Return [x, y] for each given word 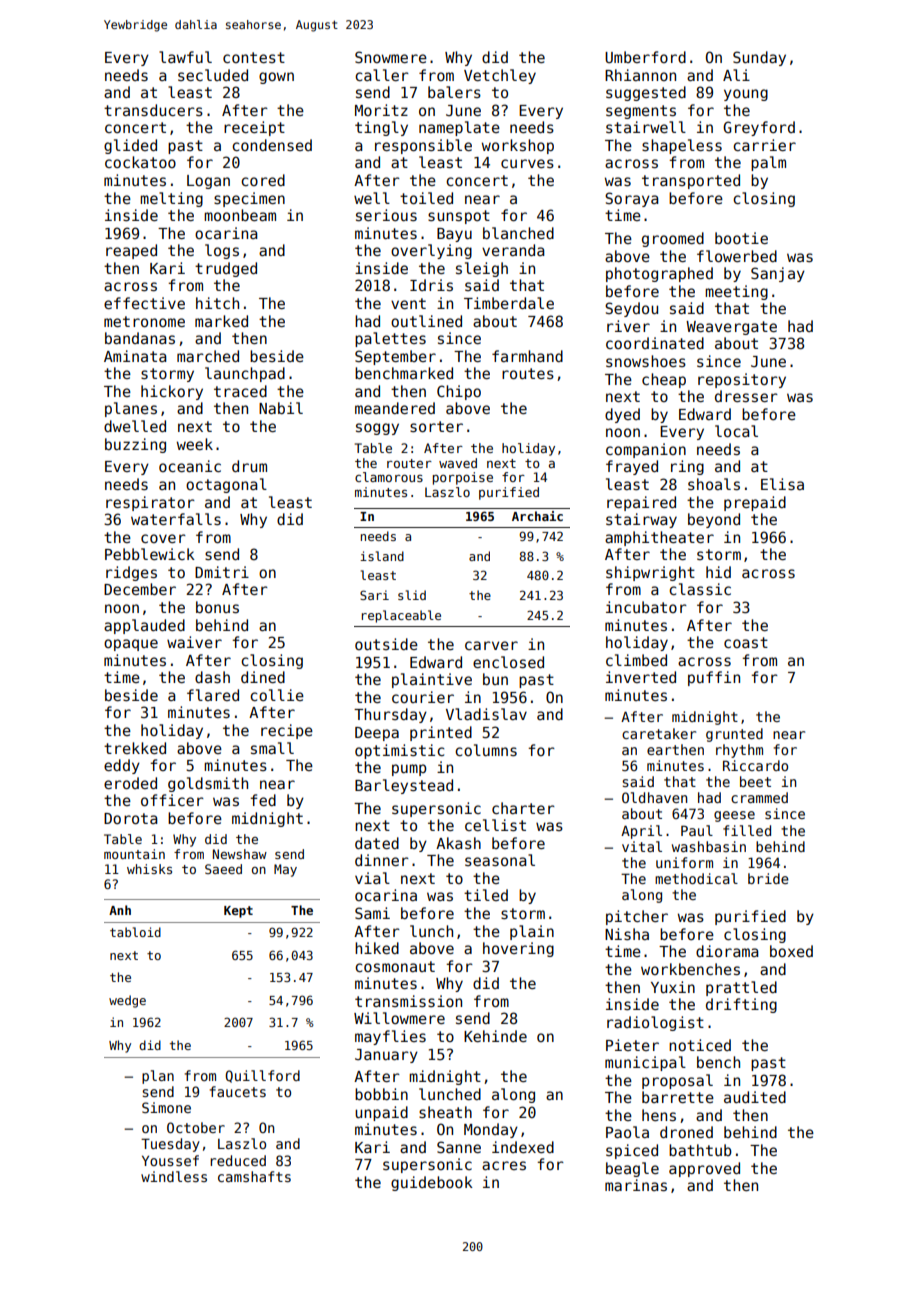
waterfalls [176, 519]
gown [276, 78]
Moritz [381, 110]
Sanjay [778, 274]
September [395, 357]
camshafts [254, 1176]
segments [641, 112]
